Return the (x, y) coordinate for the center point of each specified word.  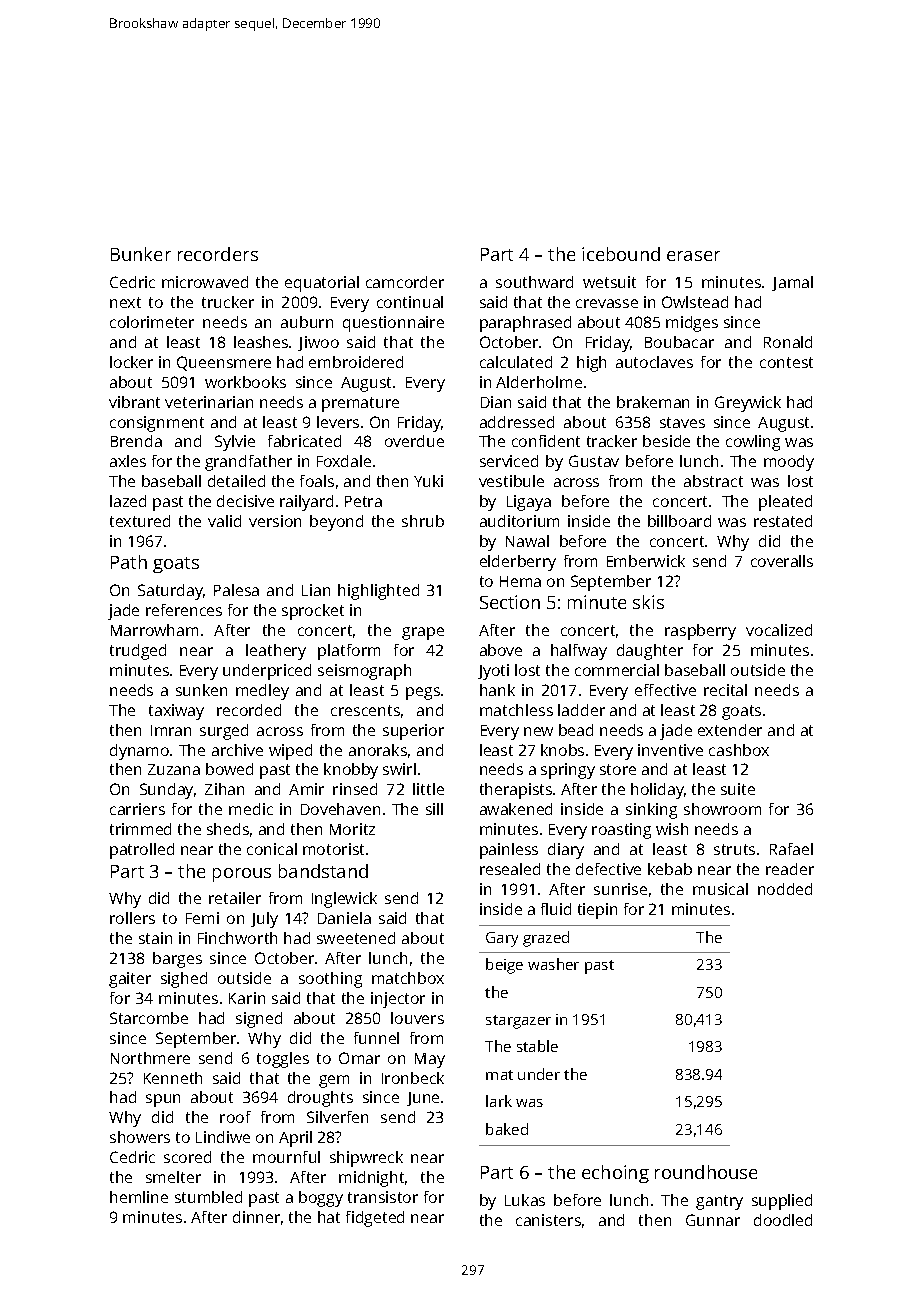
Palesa (236, 590)
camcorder (405, 282)
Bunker (141, 254)
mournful (286, 1157)
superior (413, 732)
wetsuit (609, 282)
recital (725, 690)
